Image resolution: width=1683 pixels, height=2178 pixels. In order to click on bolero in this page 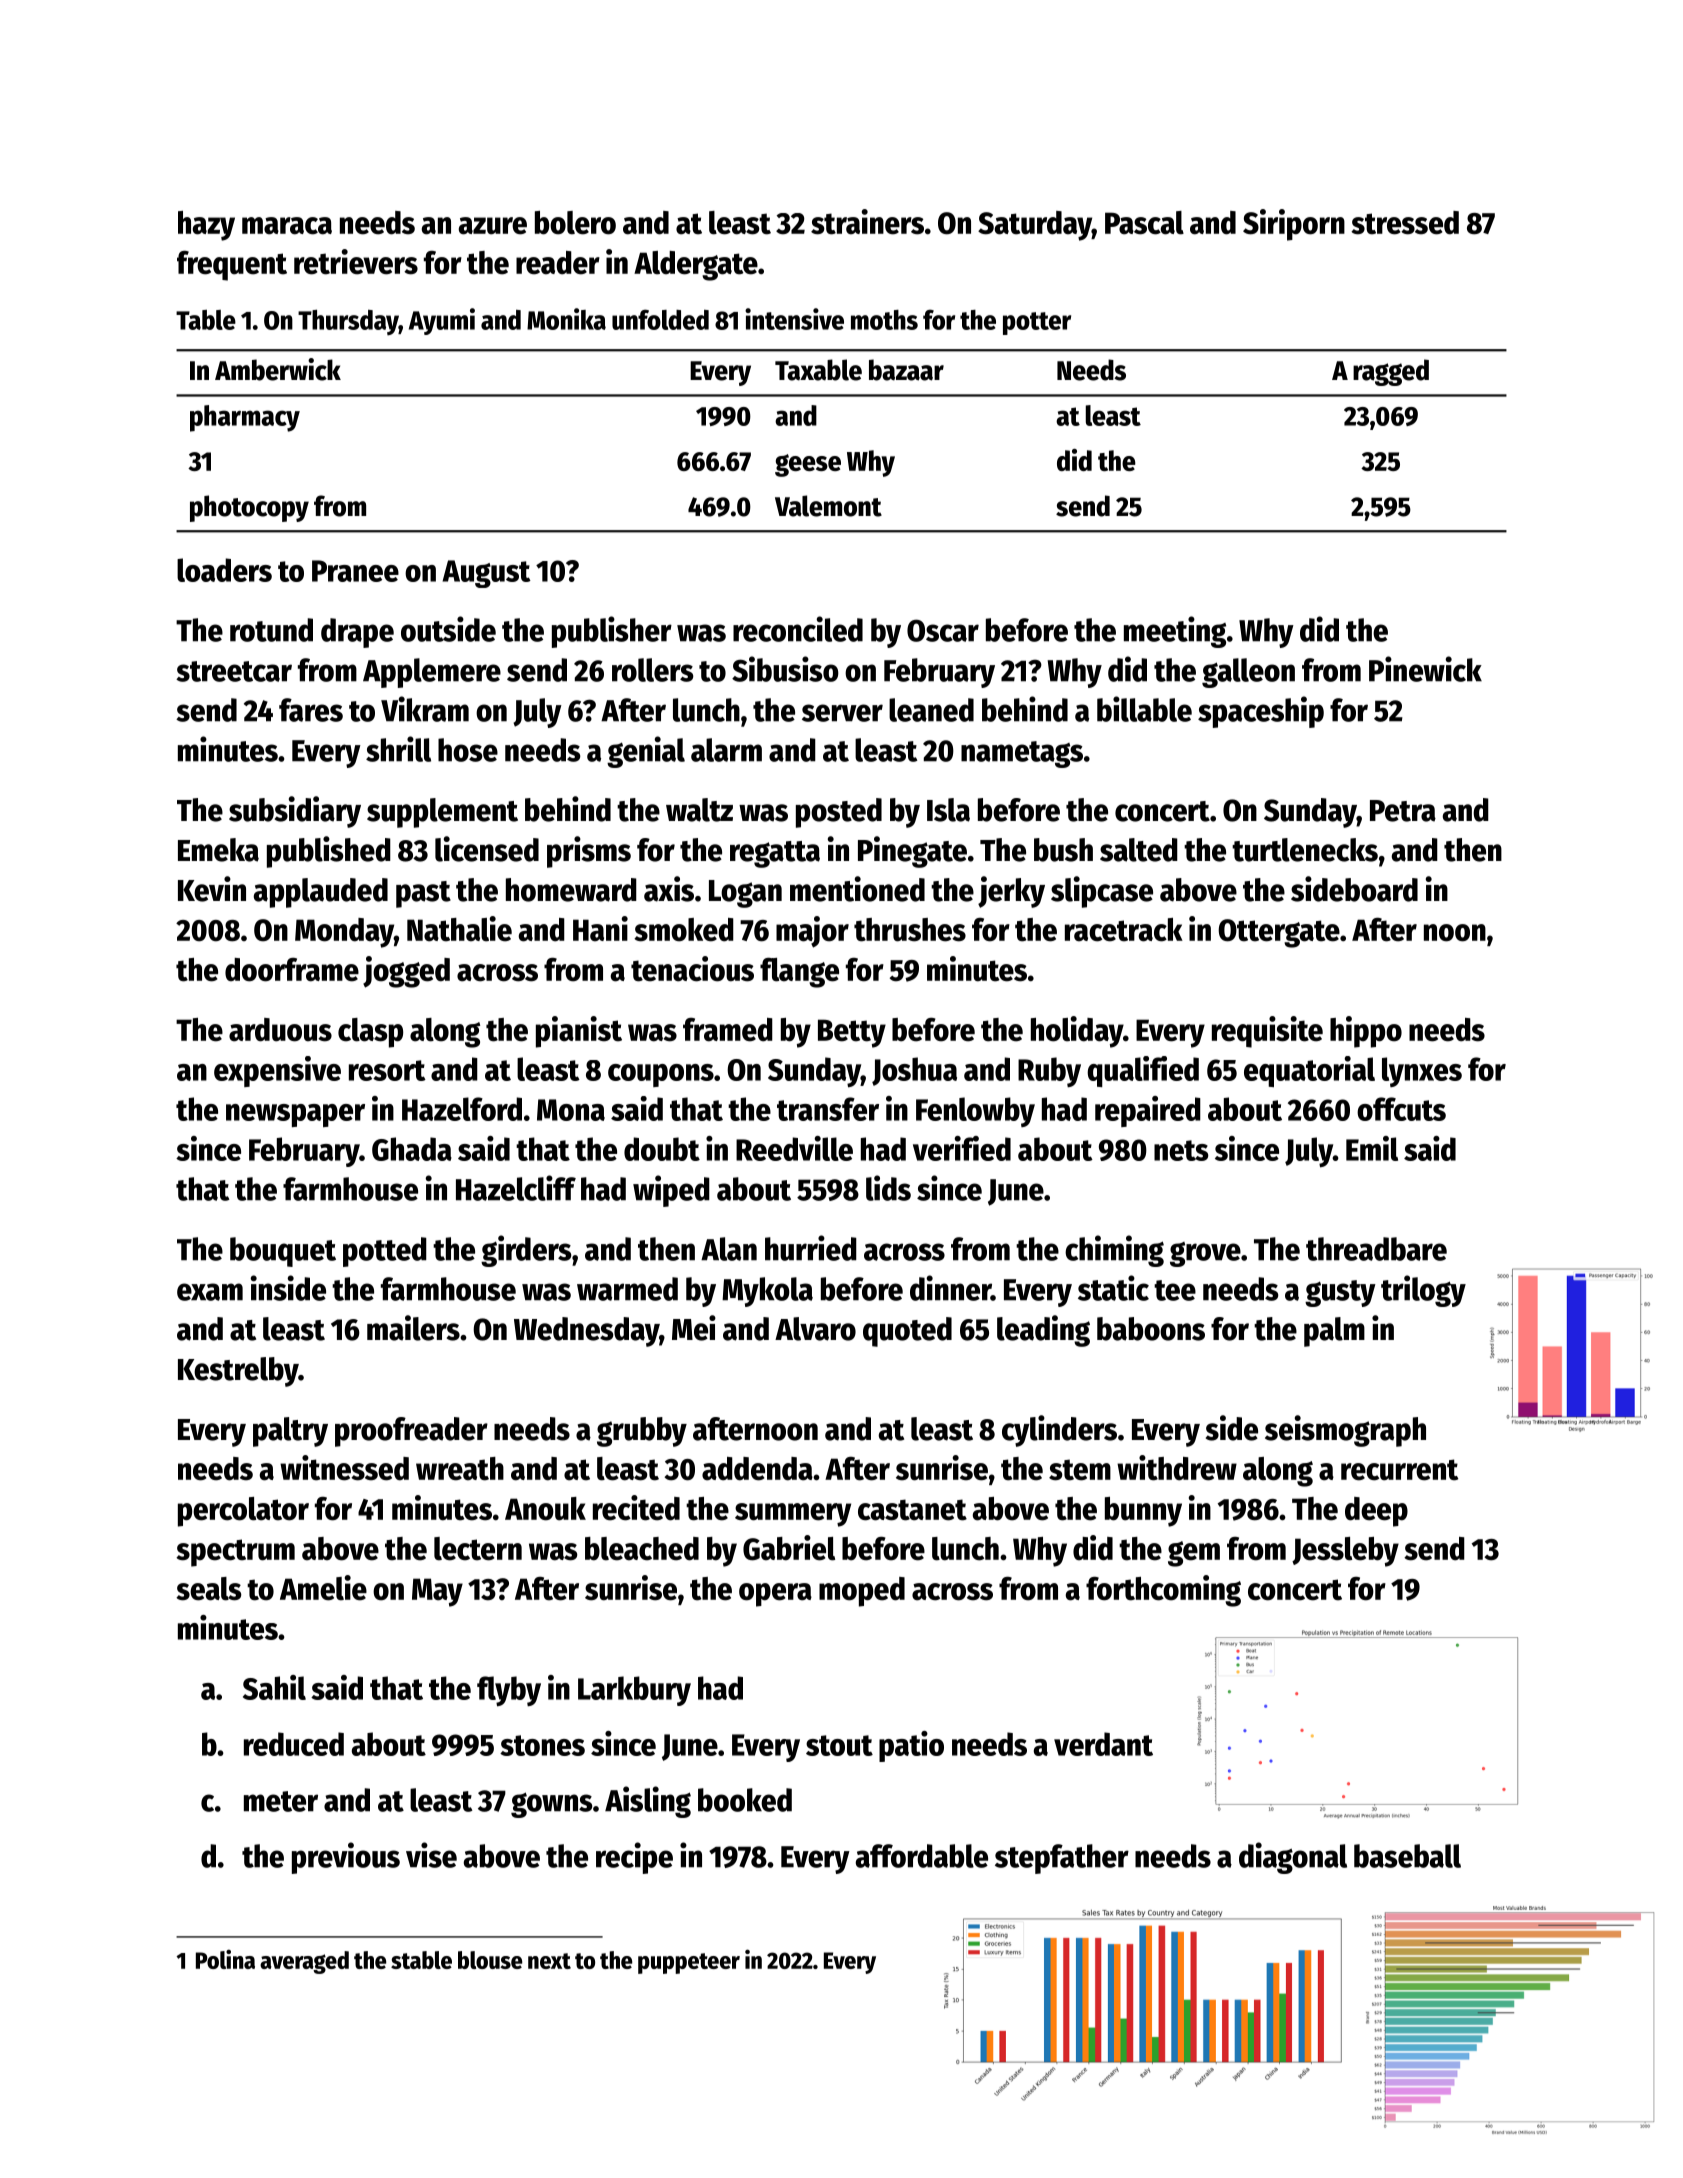, I will do `click(575, 223)`.
